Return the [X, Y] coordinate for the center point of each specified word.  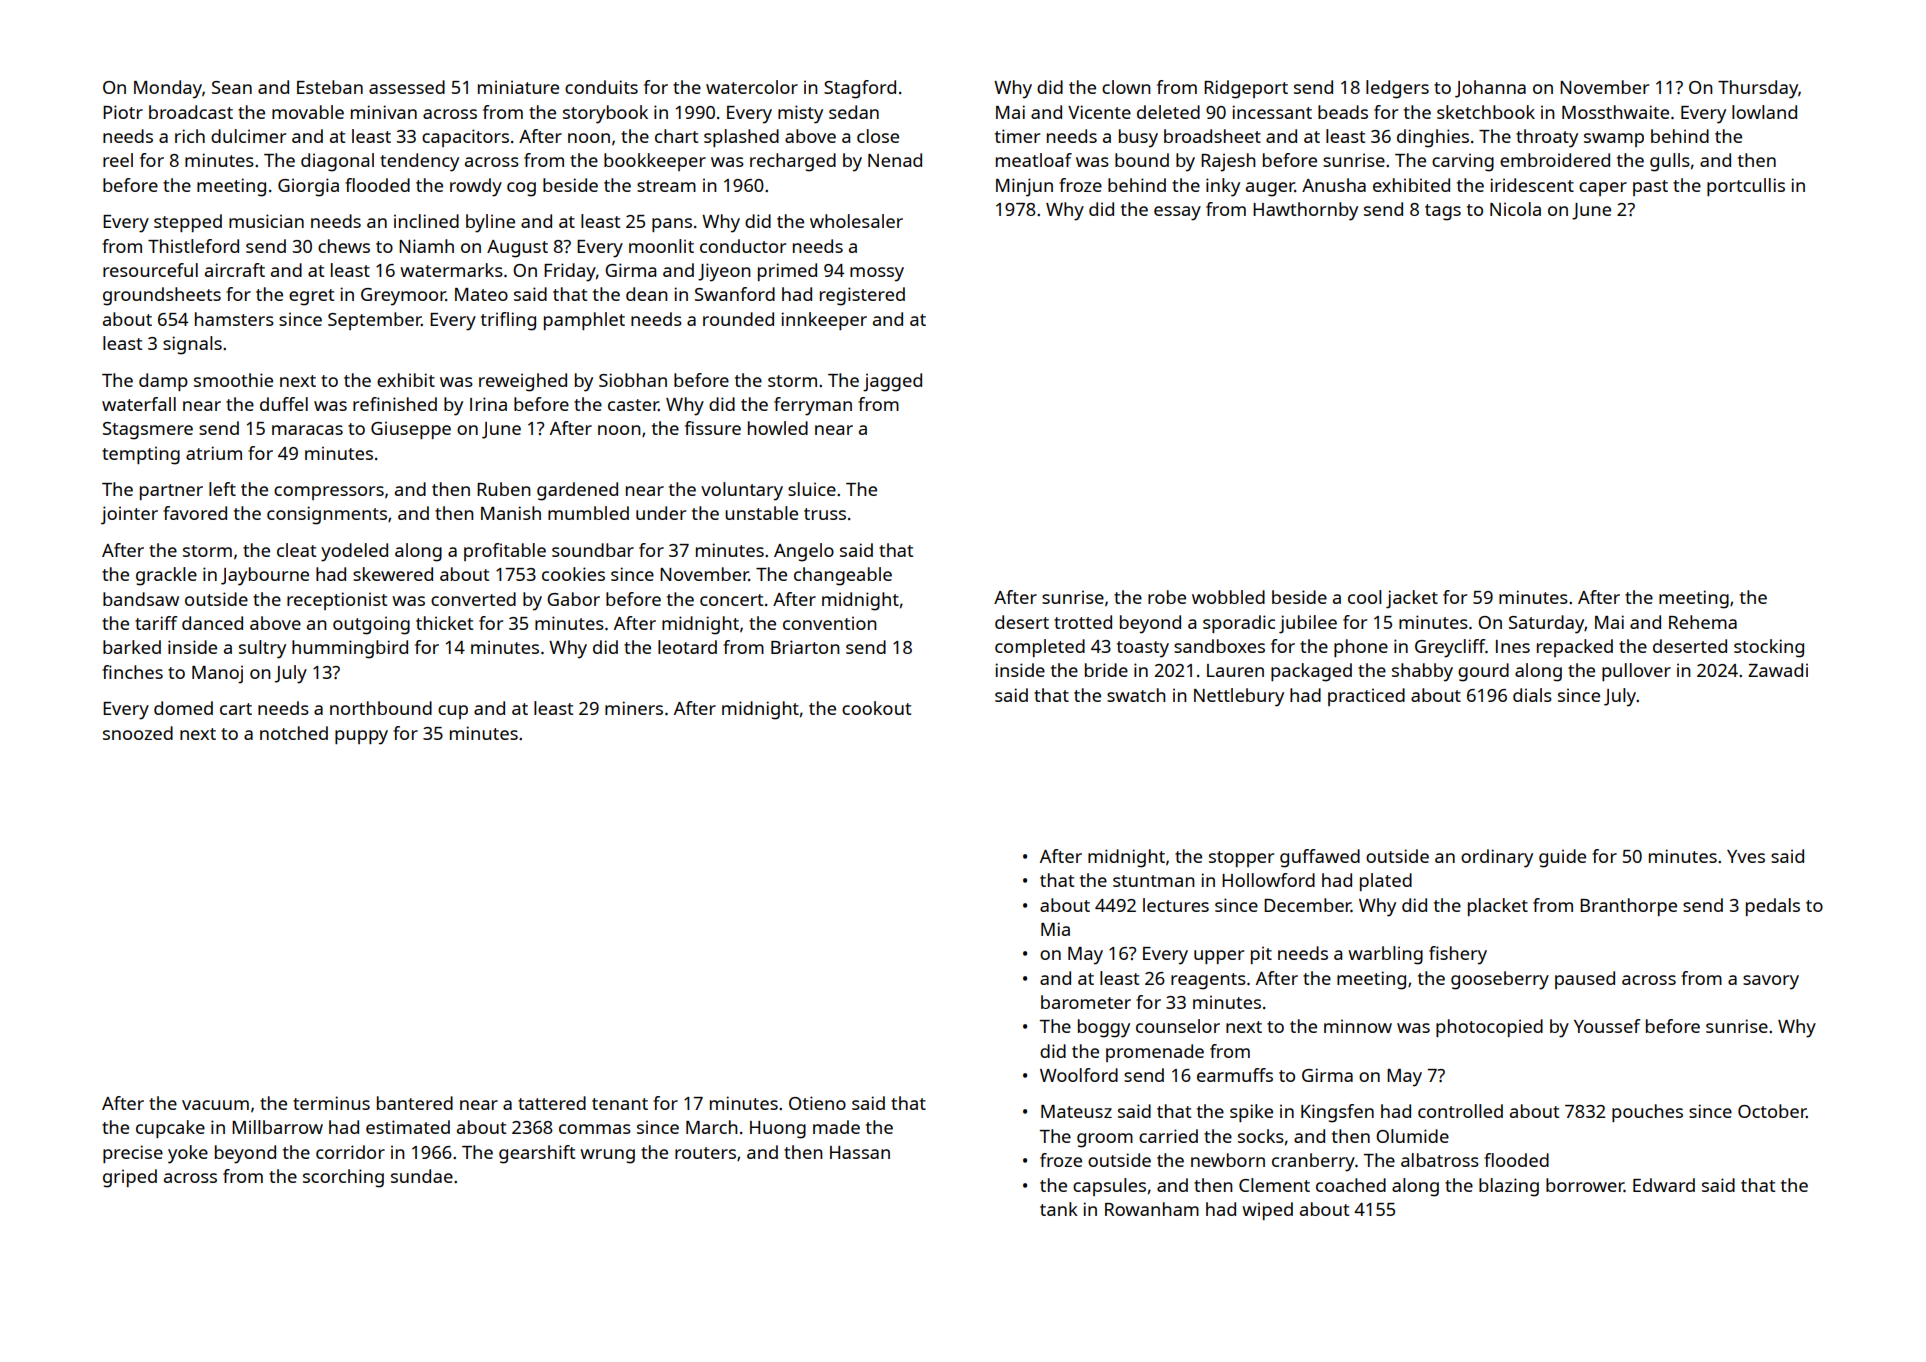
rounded [738, 319]
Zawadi [1778, 670]
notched [294, 733]
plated [1386, 882]
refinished [395, 404]
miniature [518, 87]
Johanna [1490, 89]
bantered [415, 1103]
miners [634, 708]
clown [1126, 87]
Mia [1055, 929]
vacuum [215, 1105]
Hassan [860, 1152]
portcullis [1746, 187]
